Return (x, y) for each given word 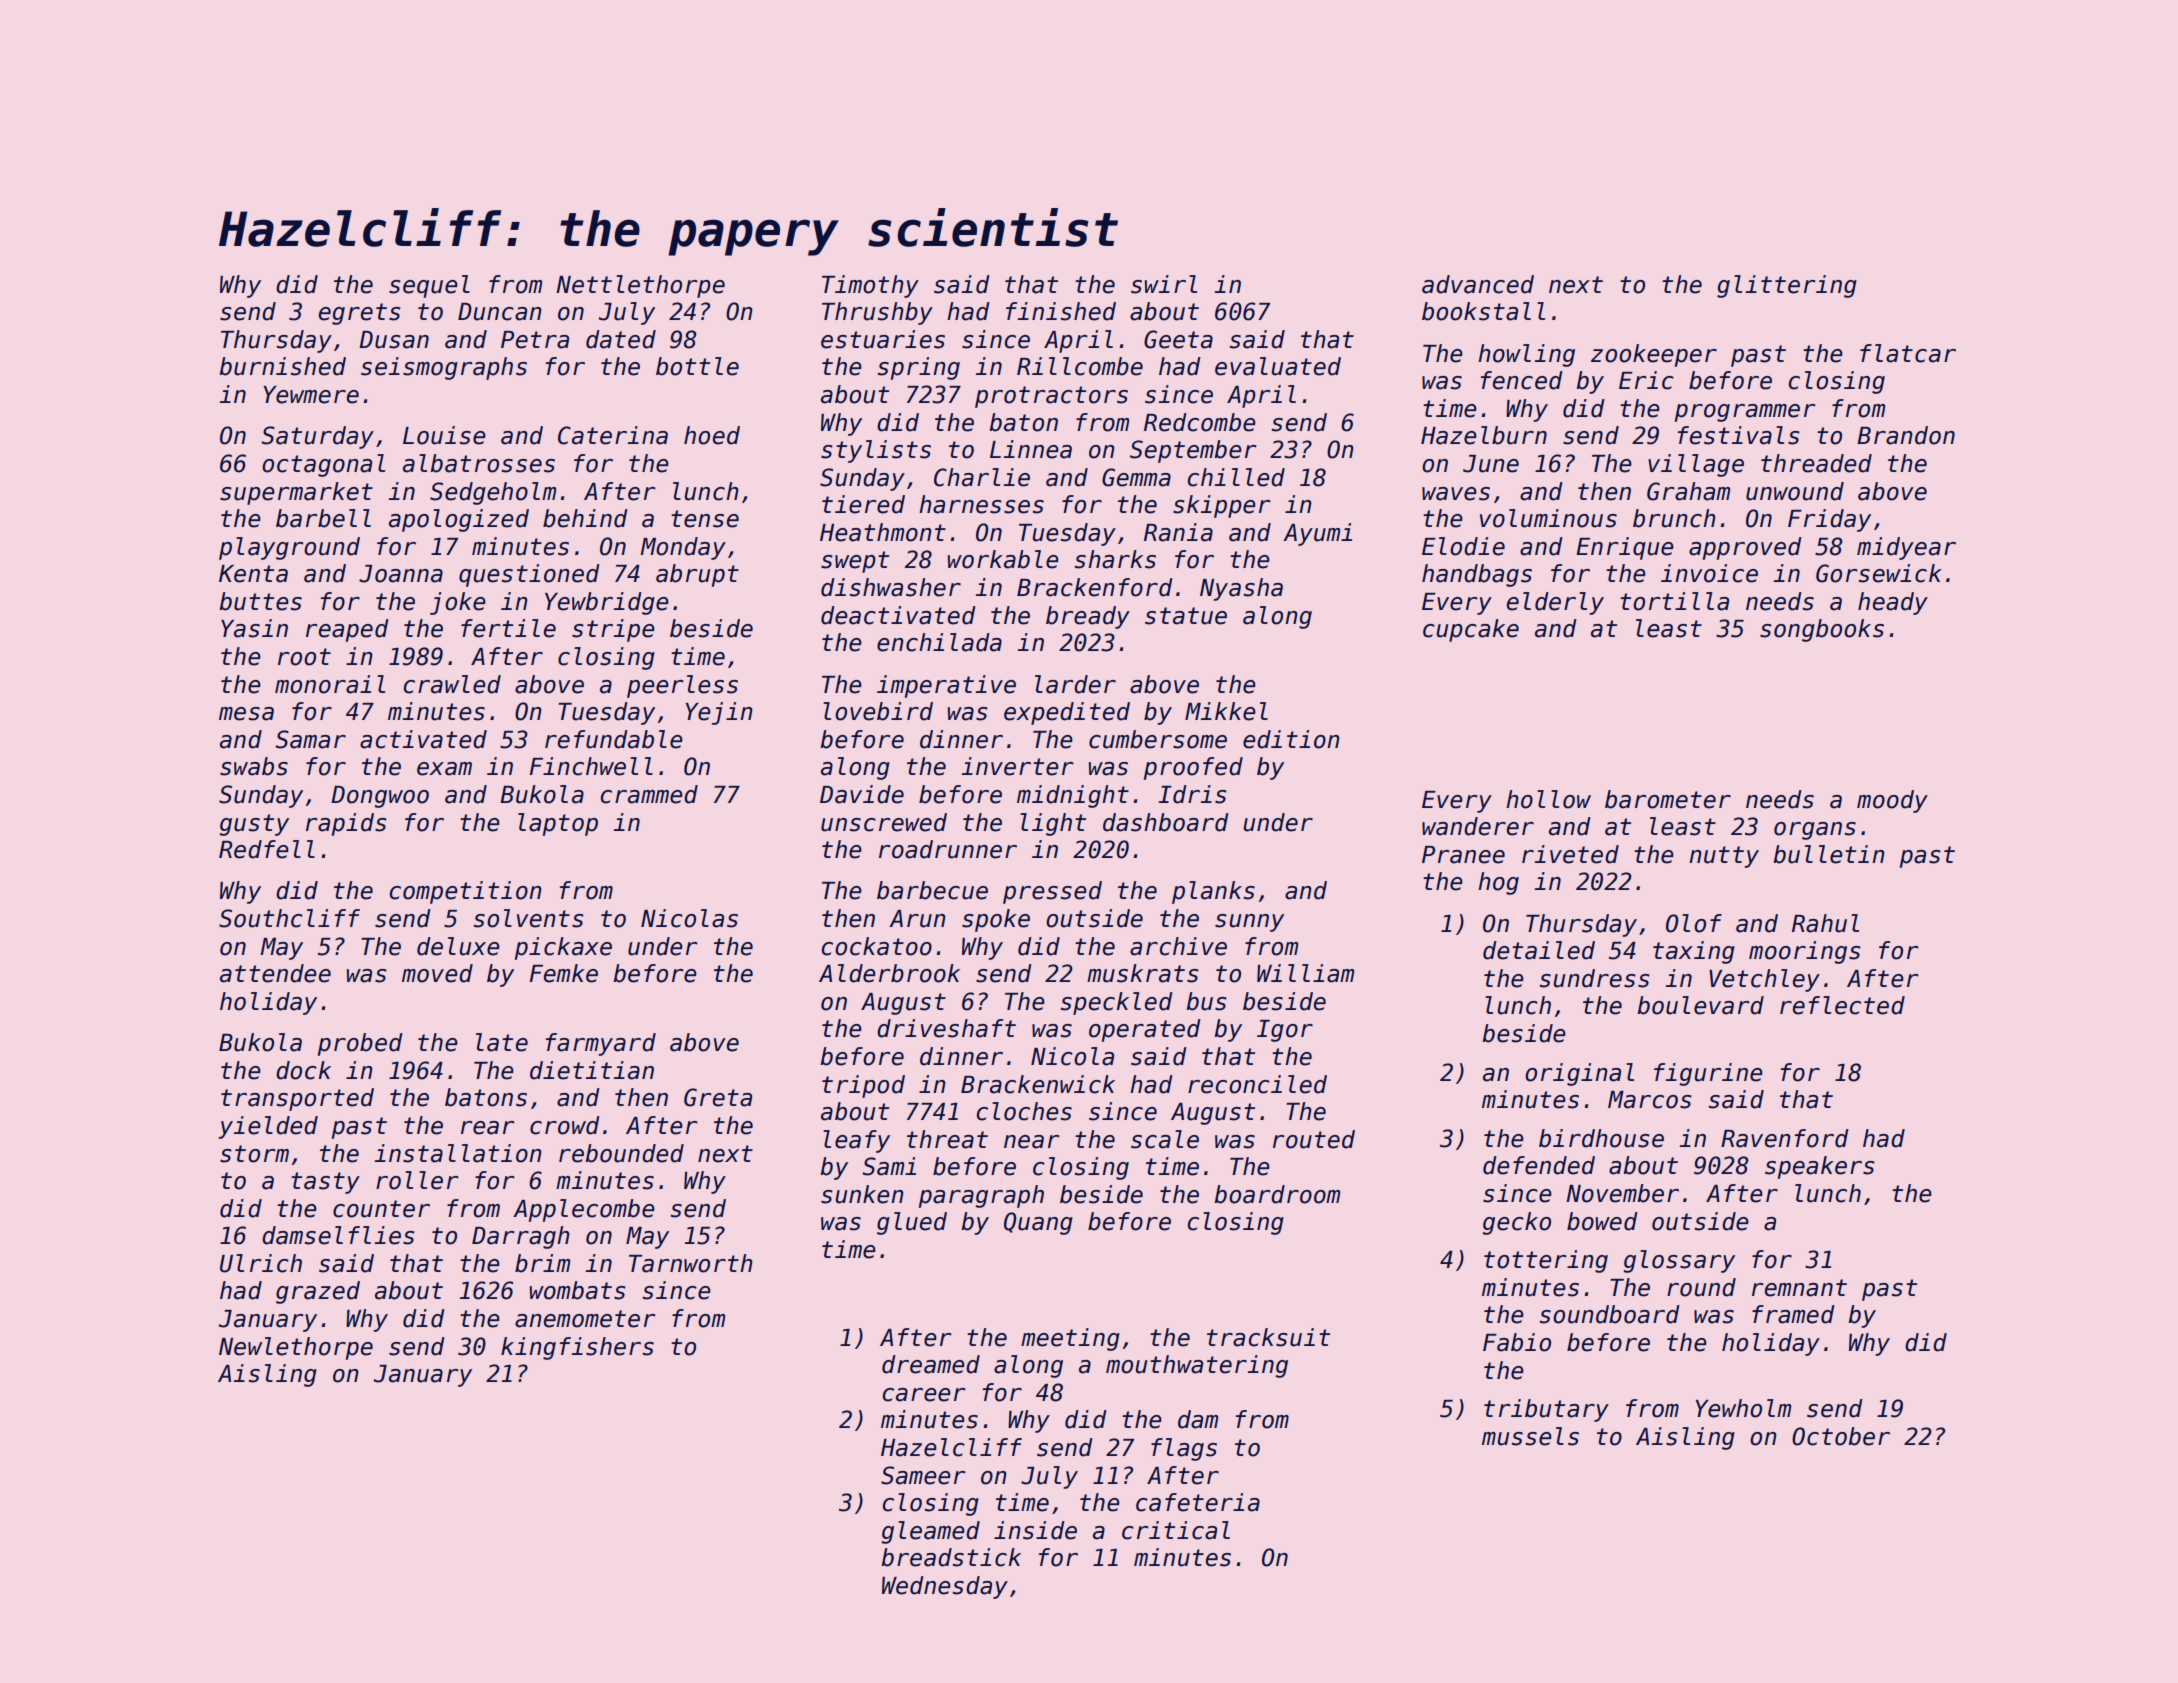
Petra (535, 340)
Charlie (982, 477)
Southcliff (289, 918)
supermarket (296, 493)
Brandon (1906, 435)
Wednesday (945, 1587)
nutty (1724, 857)
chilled (1236, 477)
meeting (1070, 1339)
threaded (1816, 463)
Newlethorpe (296, 1348)
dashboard (1166, 822)
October (1841, 1436)
